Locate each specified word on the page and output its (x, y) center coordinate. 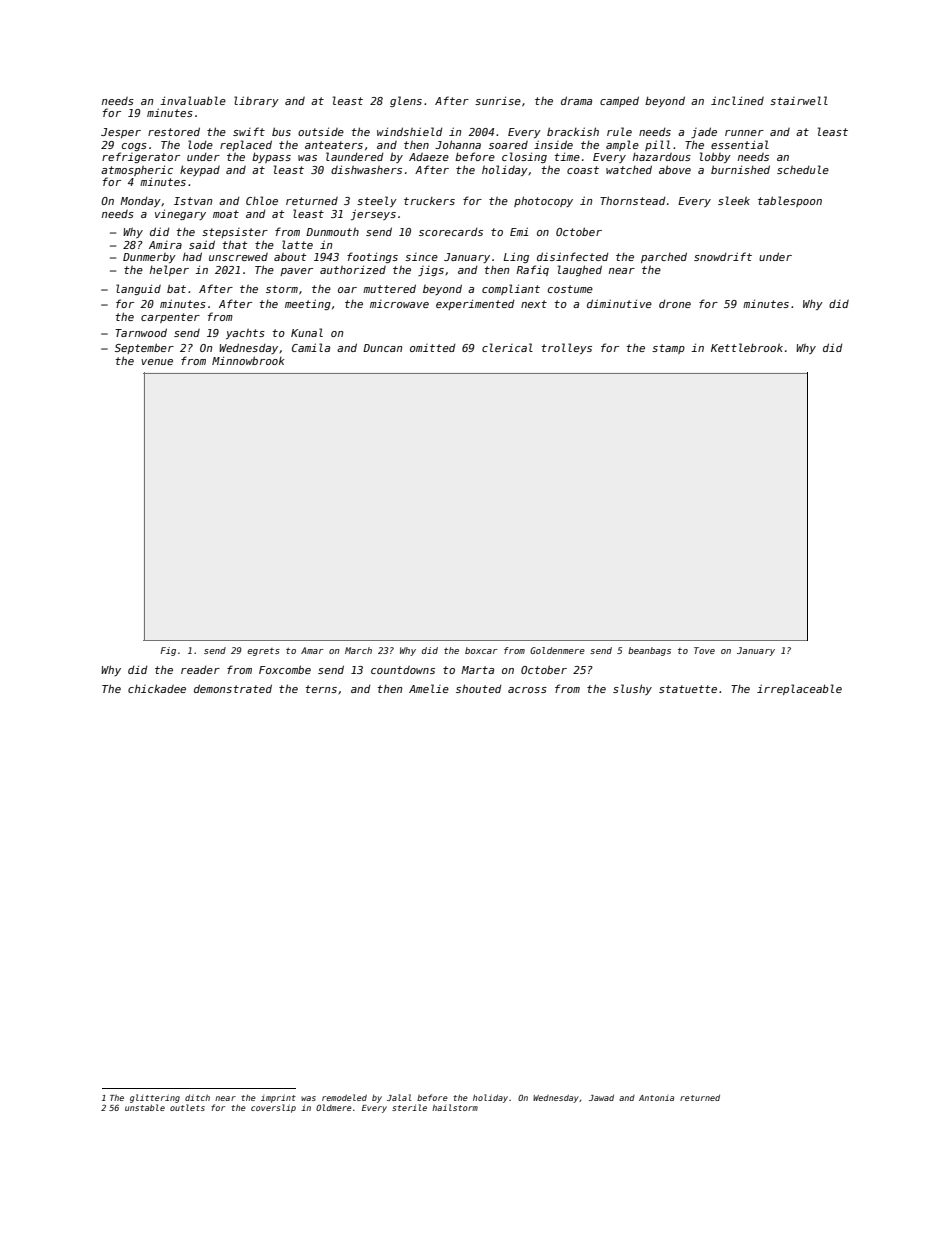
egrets (263, 652)
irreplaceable (799, 689)
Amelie (429, 688)
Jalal (399, 1097)
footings (372, 257)
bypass (271, 157)
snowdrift (723, 256)
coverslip (273, 1108)
